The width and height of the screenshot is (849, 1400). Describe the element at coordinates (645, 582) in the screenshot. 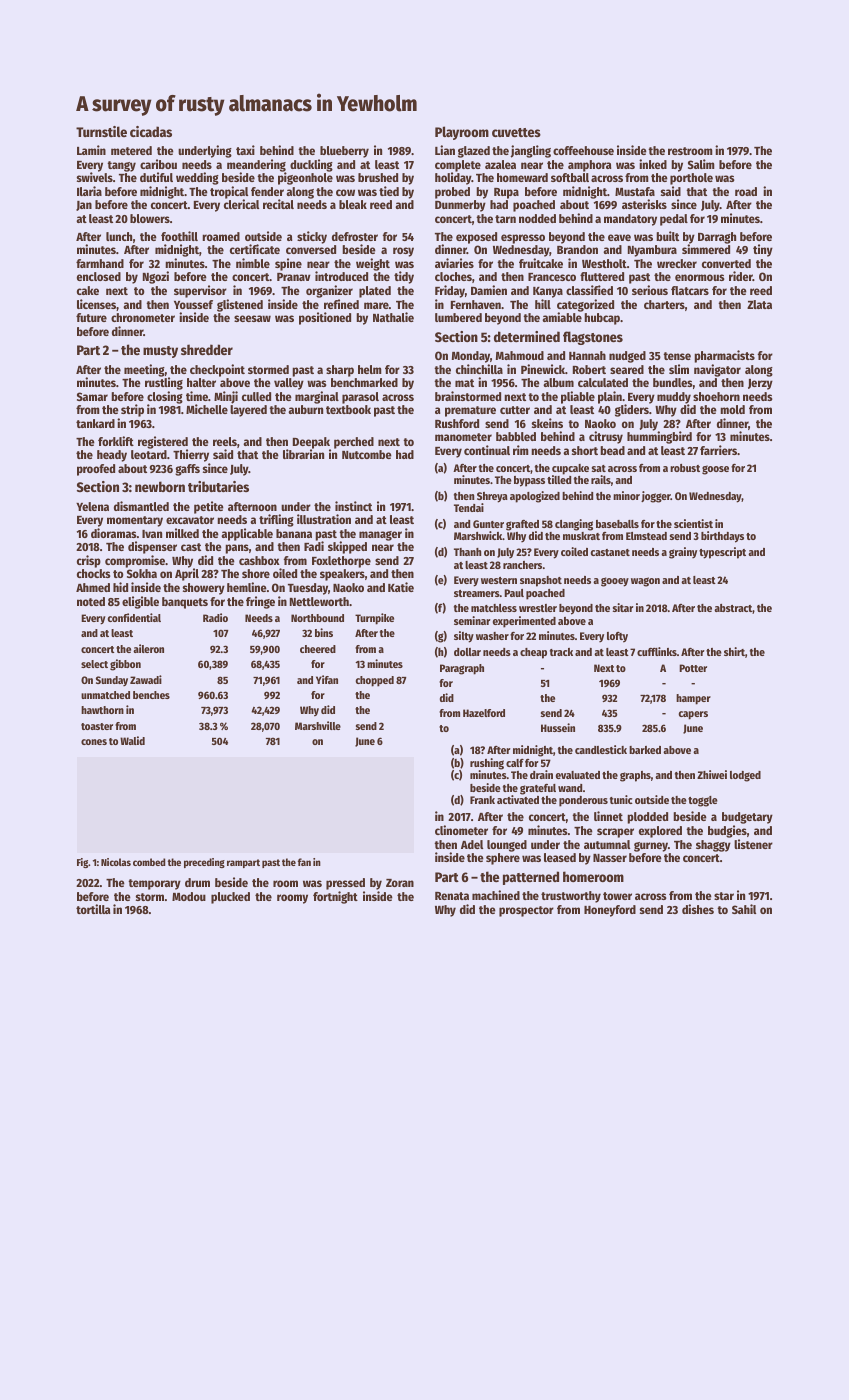

I see `wagon` at that location.
